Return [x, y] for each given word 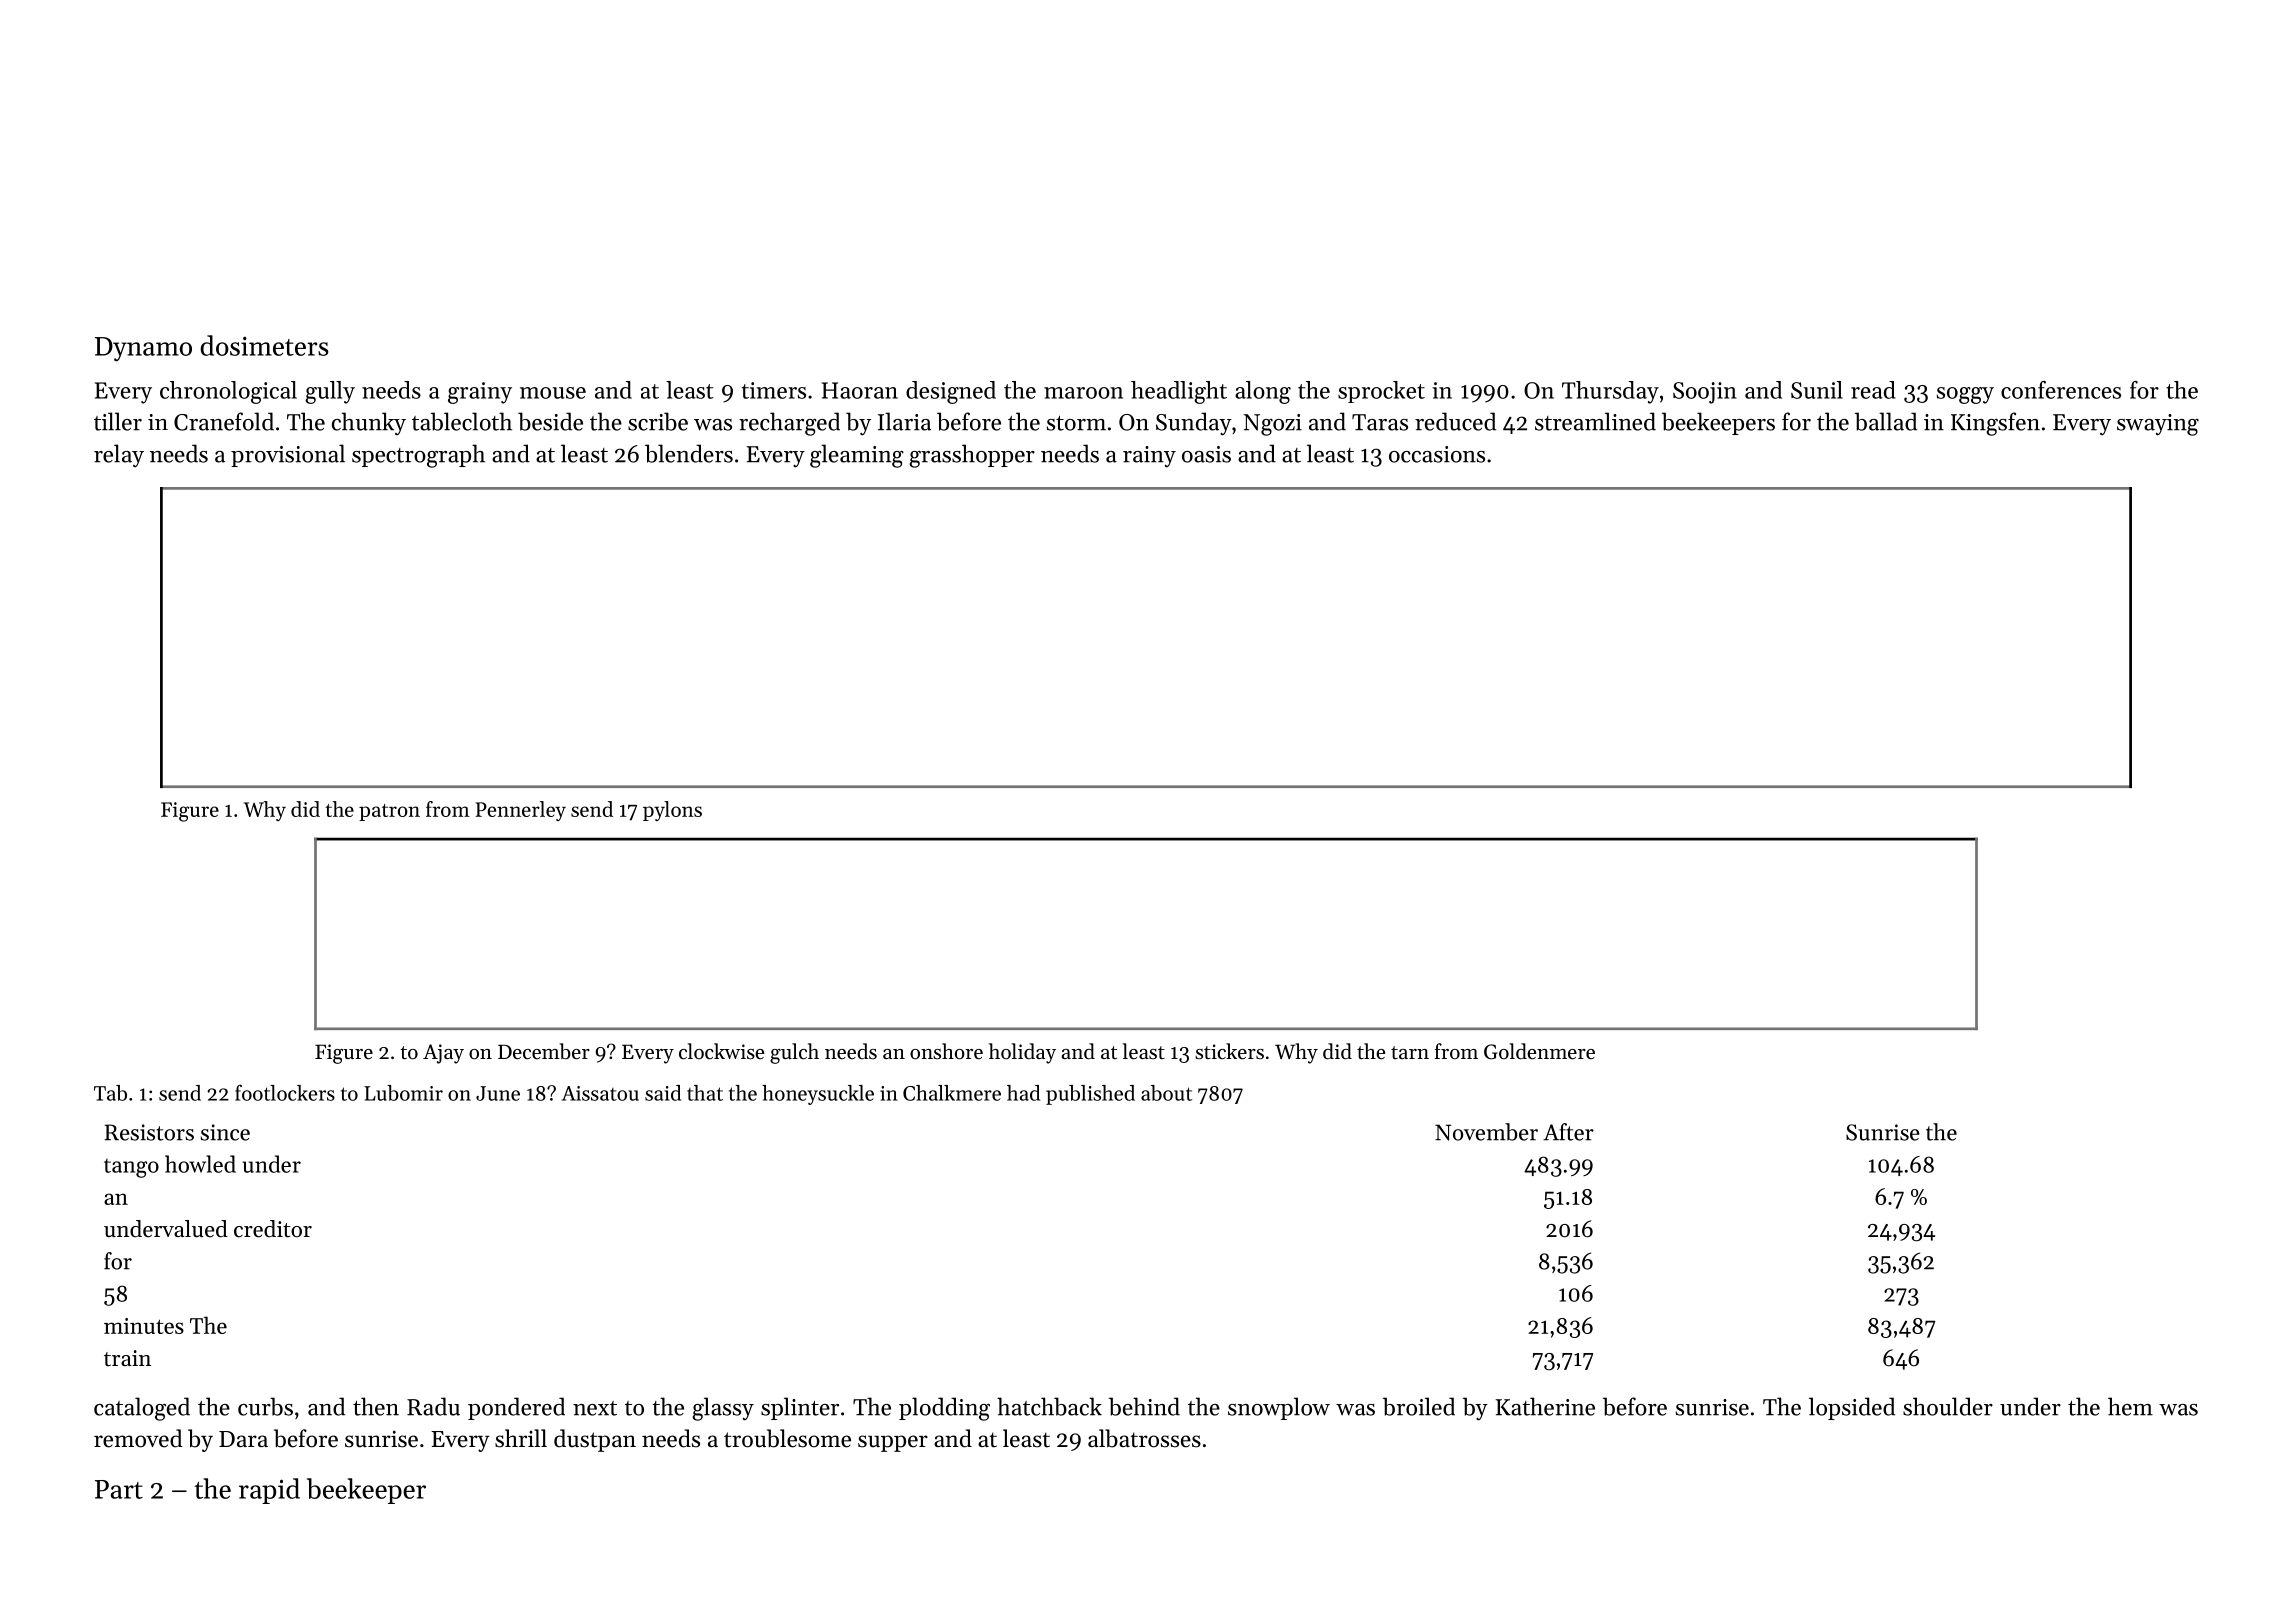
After [1568, 1132]
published [1090, 1095]
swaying [2158, 425]
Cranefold [224, 421]
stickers [1229, 1051]
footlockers [285, 1092]
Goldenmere [1539, 1051]
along [1263, 392]
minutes [144, 1326]
